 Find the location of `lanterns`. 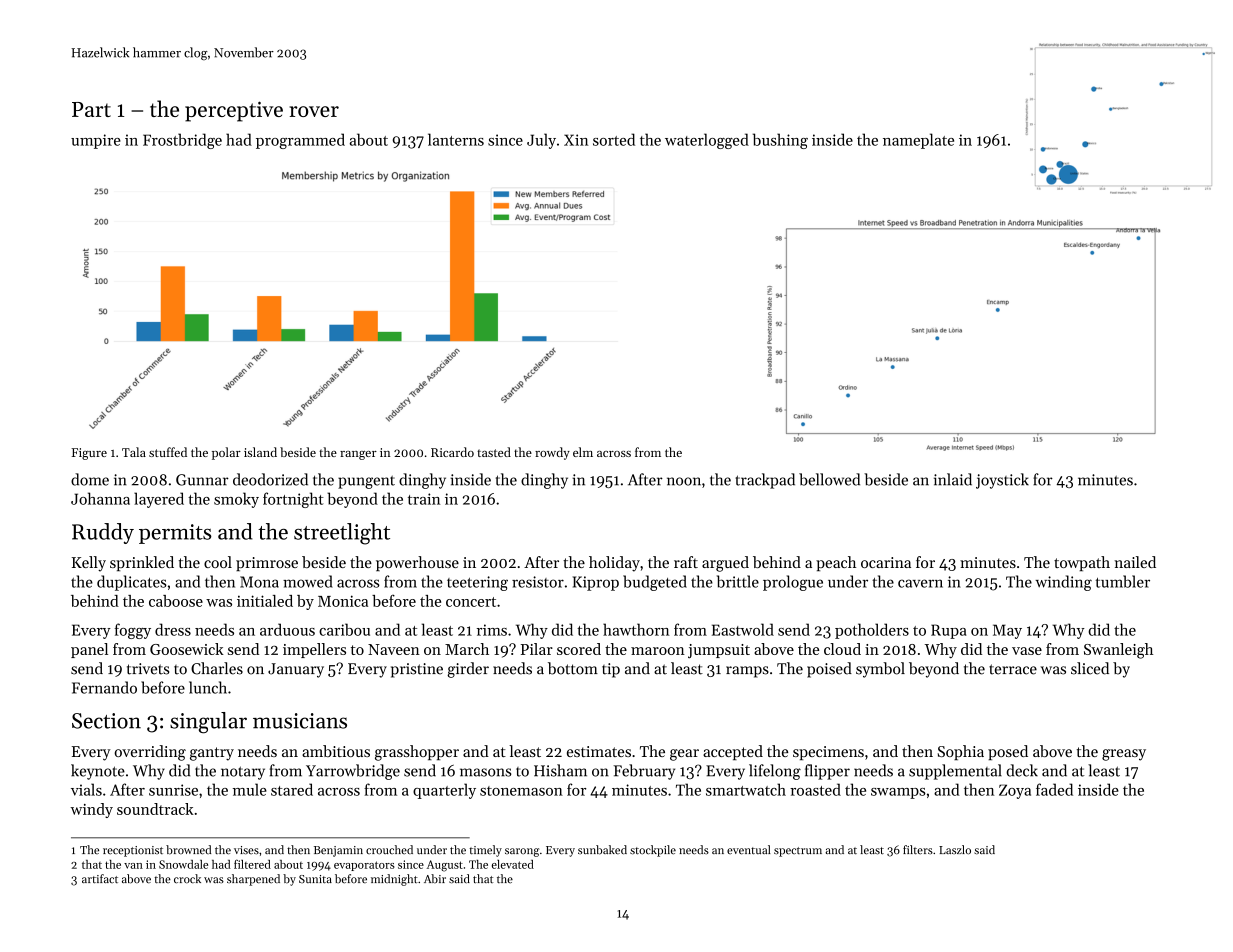

lanterns is located at coordinates (456, 139).
